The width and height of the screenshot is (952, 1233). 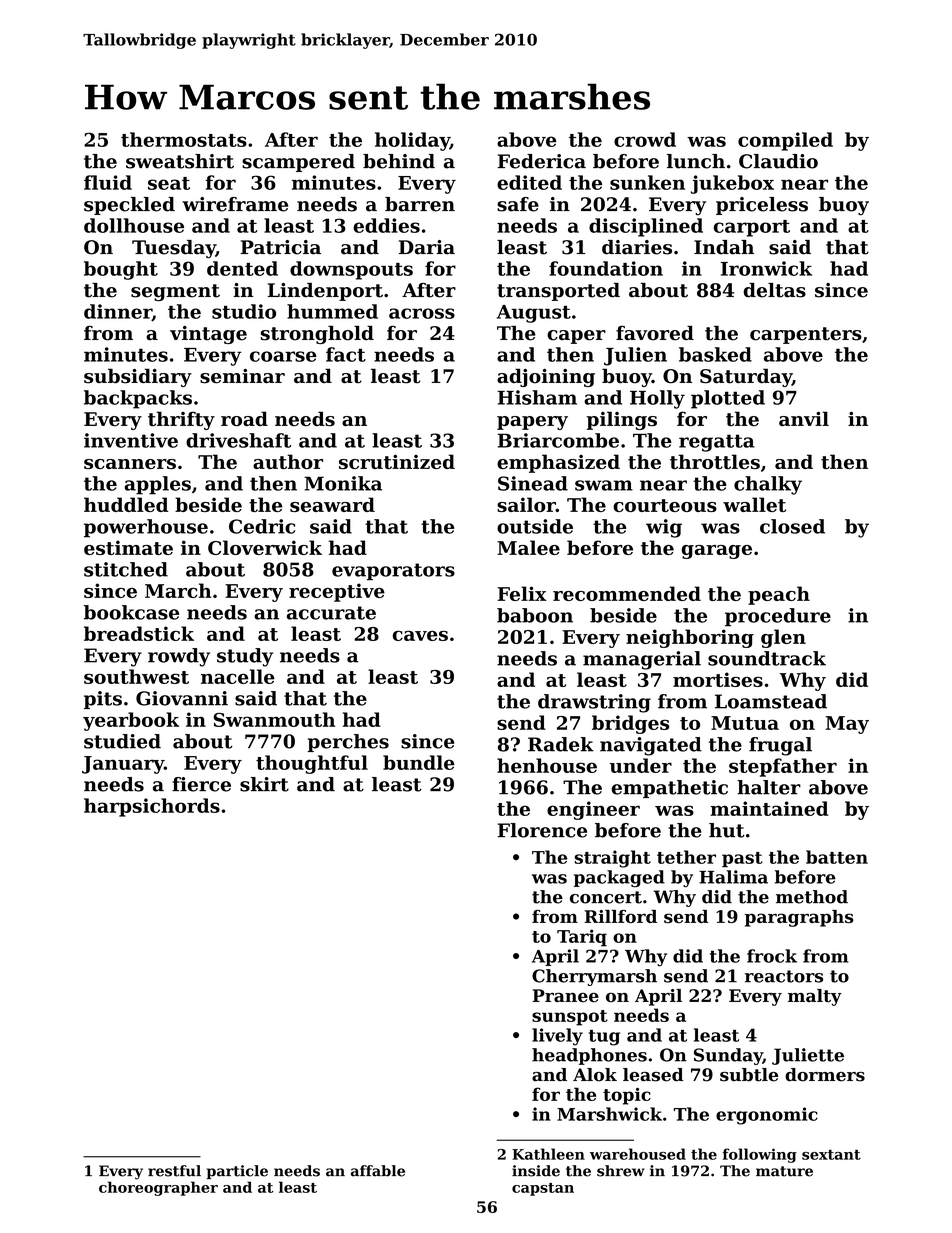 I want to click on Pranee, so click(x=565, y=996).
